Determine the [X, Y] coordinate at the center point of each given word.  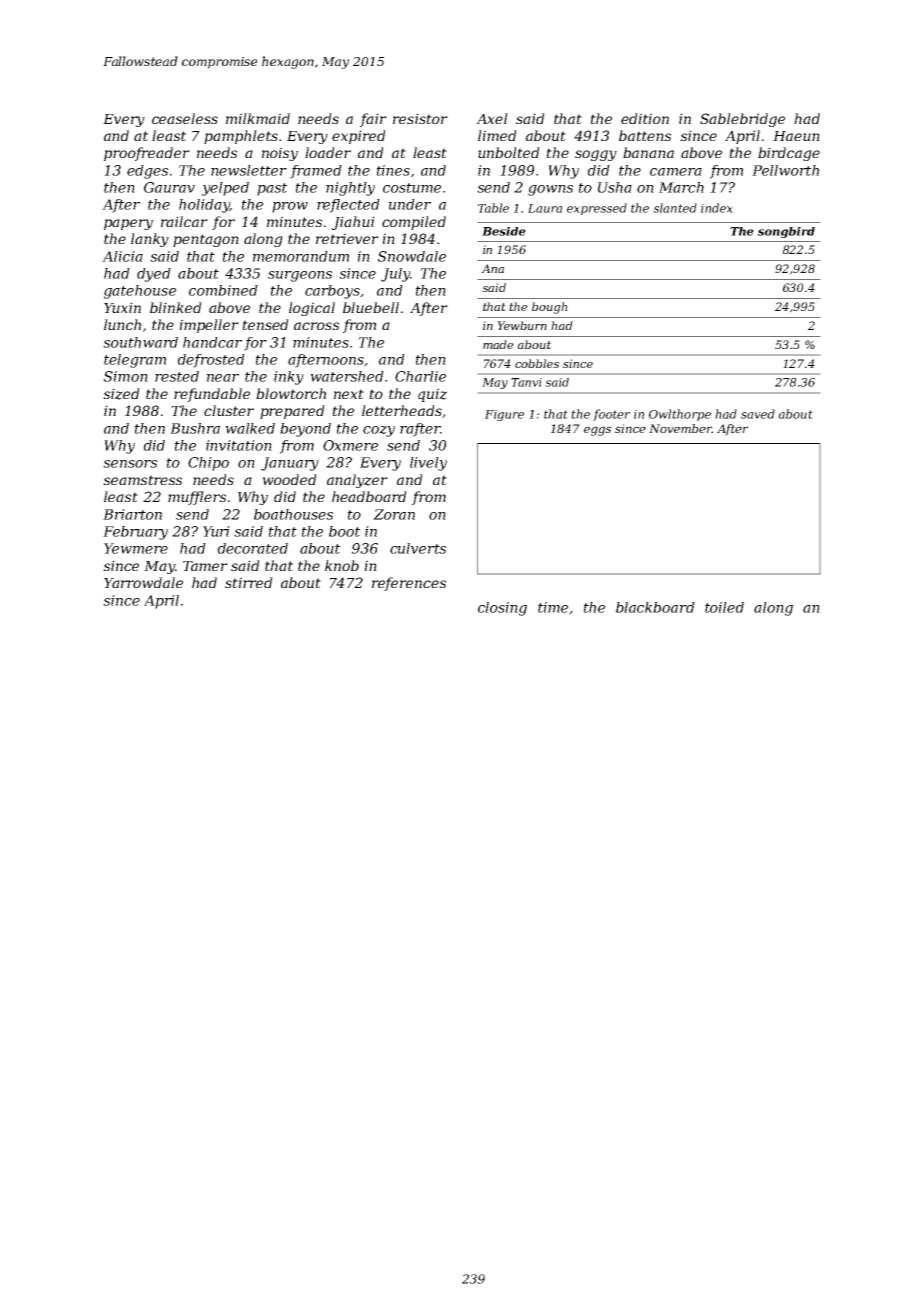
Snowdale [412, 256]
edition [645, 118]
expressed [597, 209]
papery [128, 224]
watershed [347, 376]
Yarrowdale [143, 582]
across [316, 326]
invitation [239, 445]
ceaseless [185, 118]
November [680, 428]
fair [373, 120]
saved [758, 414]
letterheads [402, 410]
